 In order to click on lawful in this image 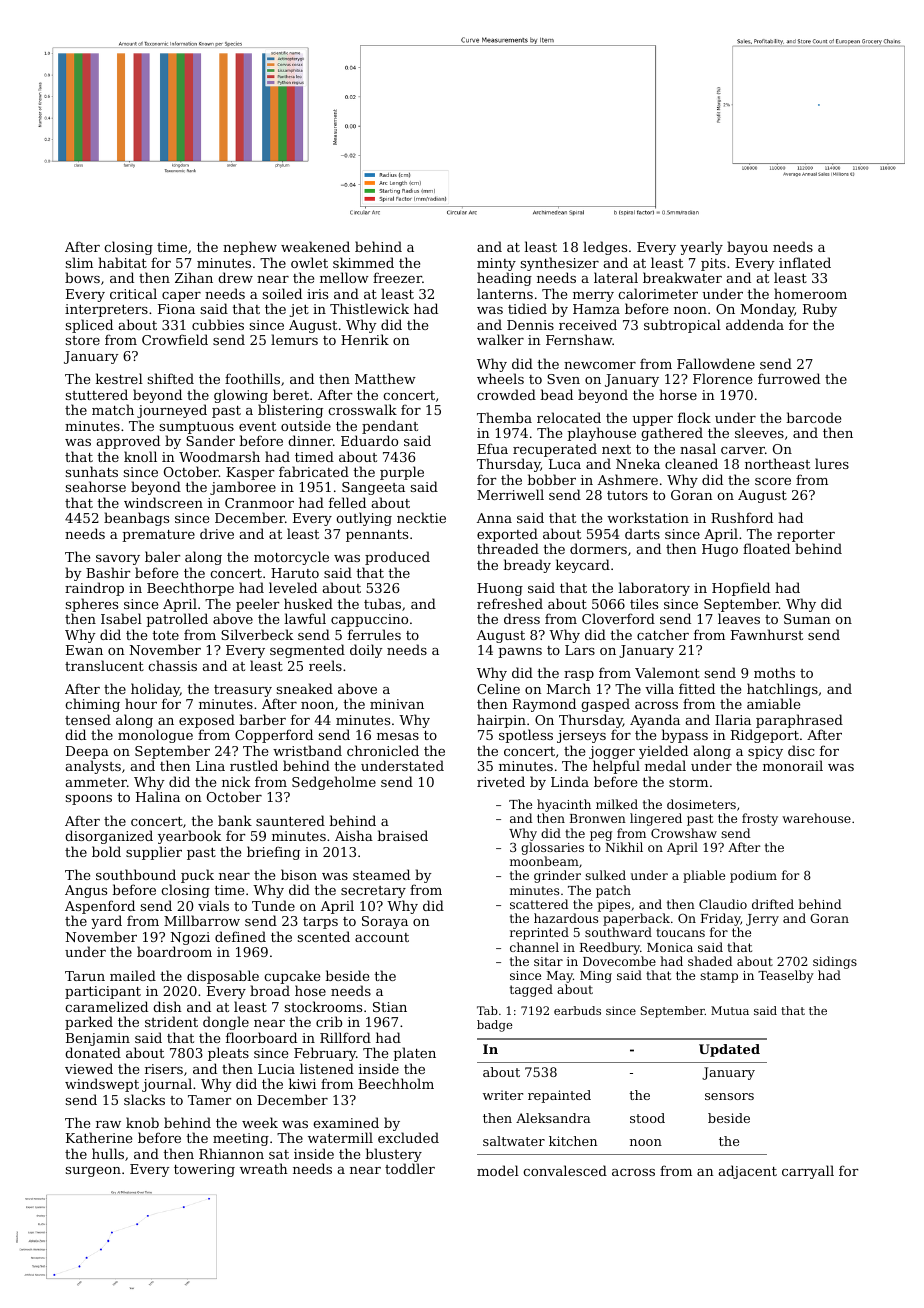, I will do `click(305, 618)`.
